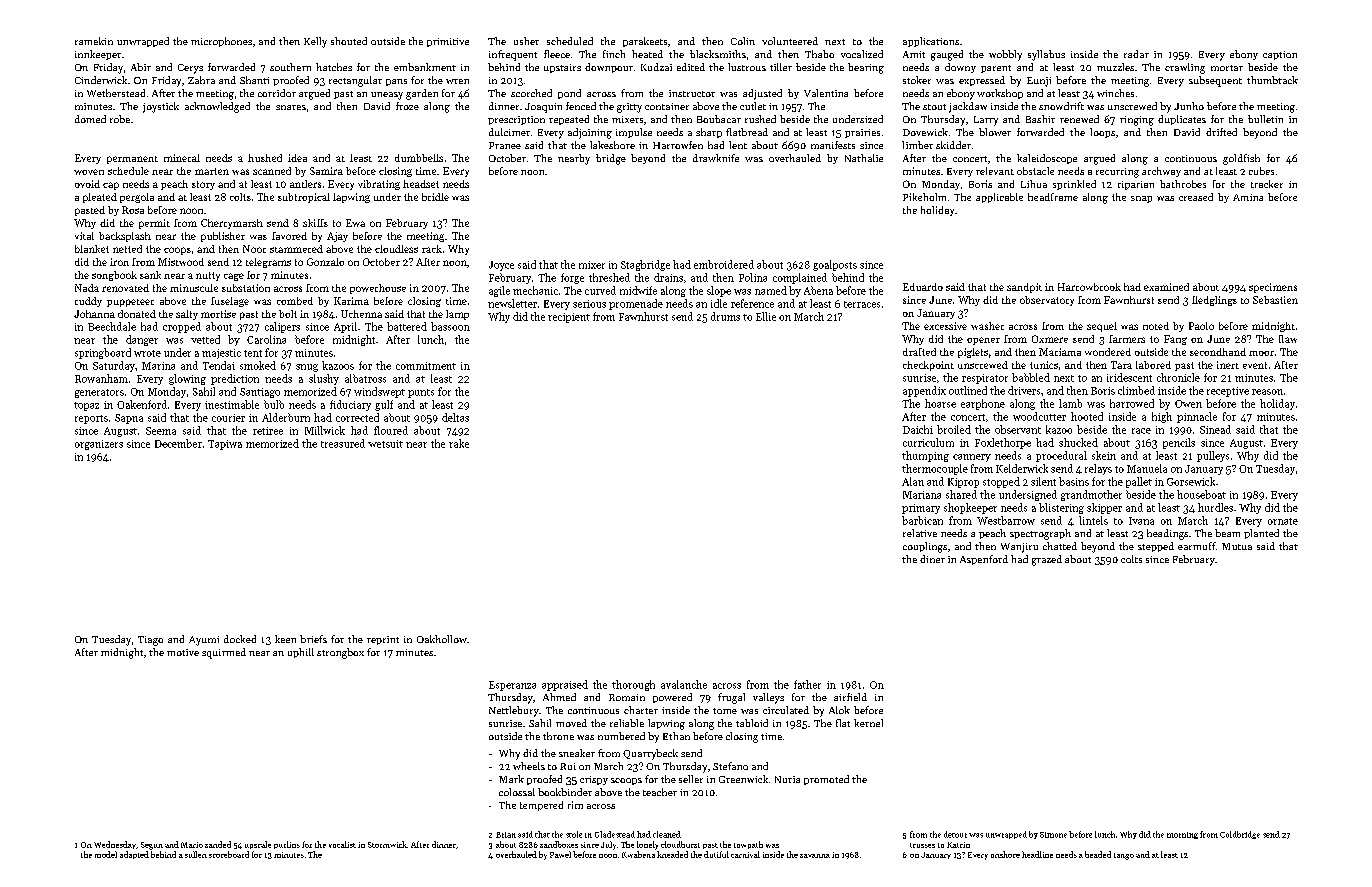 This page has height=887, width=1372. Describe the element at coordinates (106, 854) in the page. I see `model` at that location.
